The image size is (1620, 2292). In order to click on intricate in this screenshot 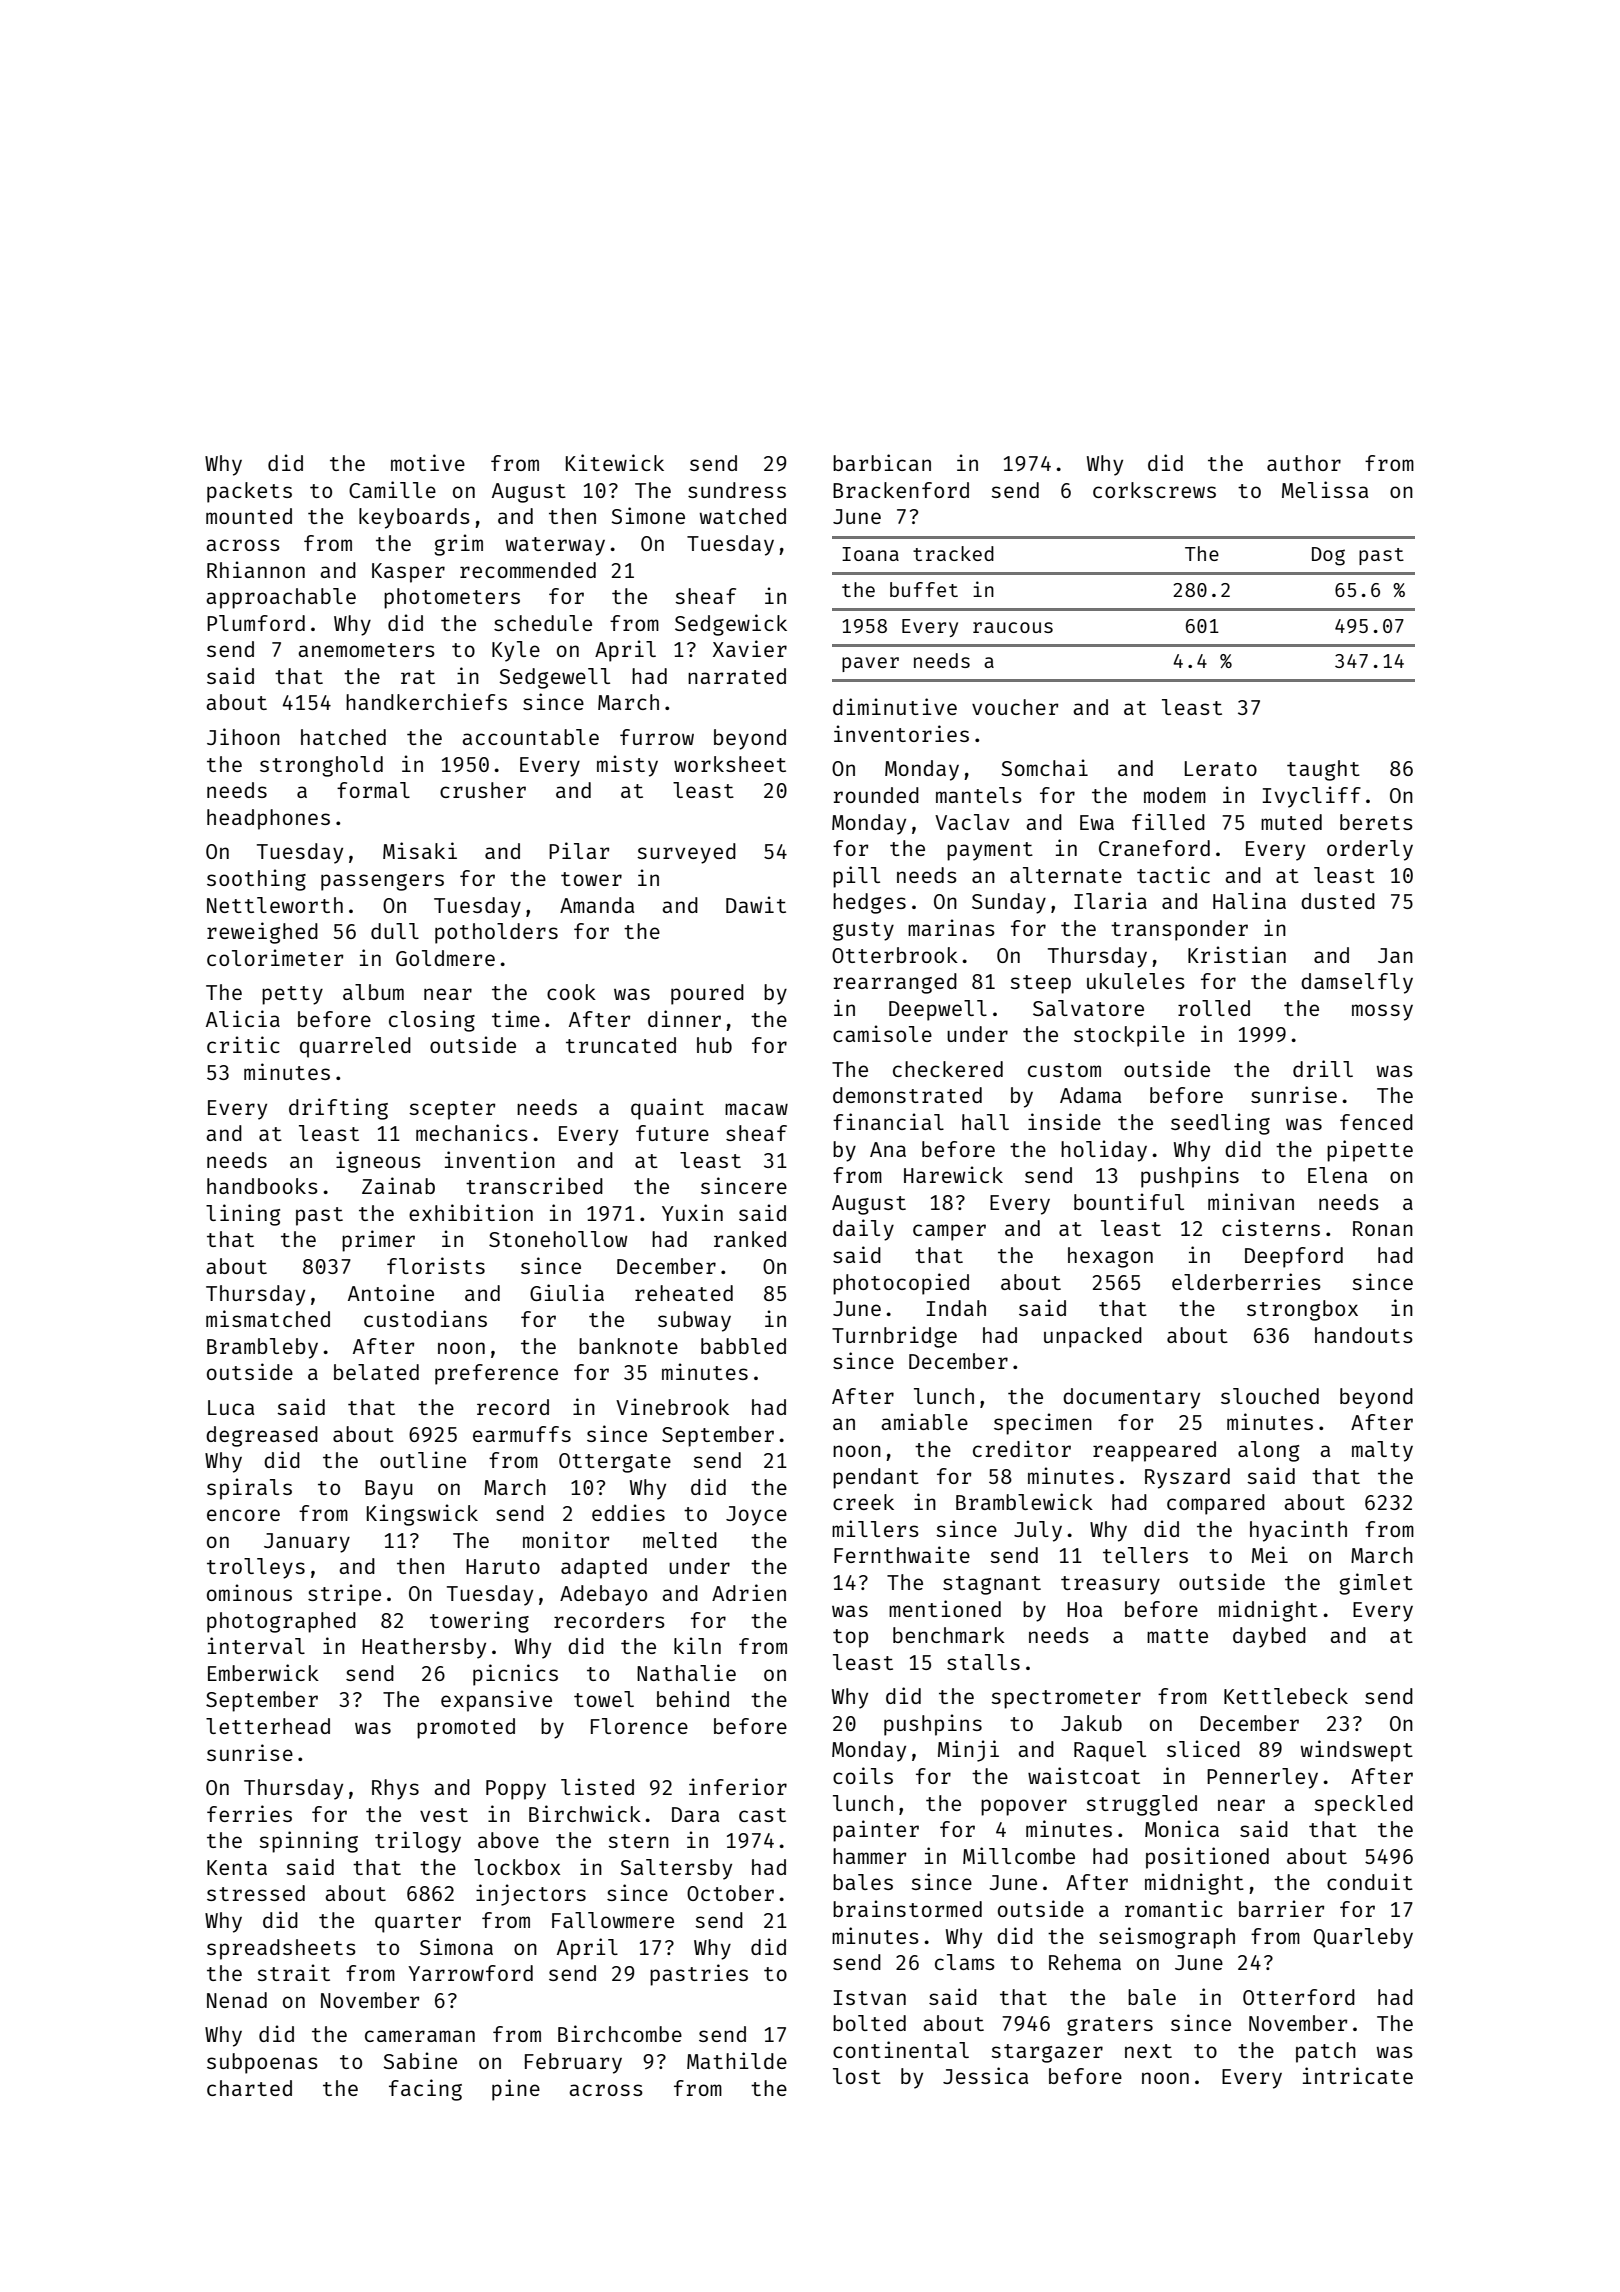, I will do `click(1358, 2075)`.
